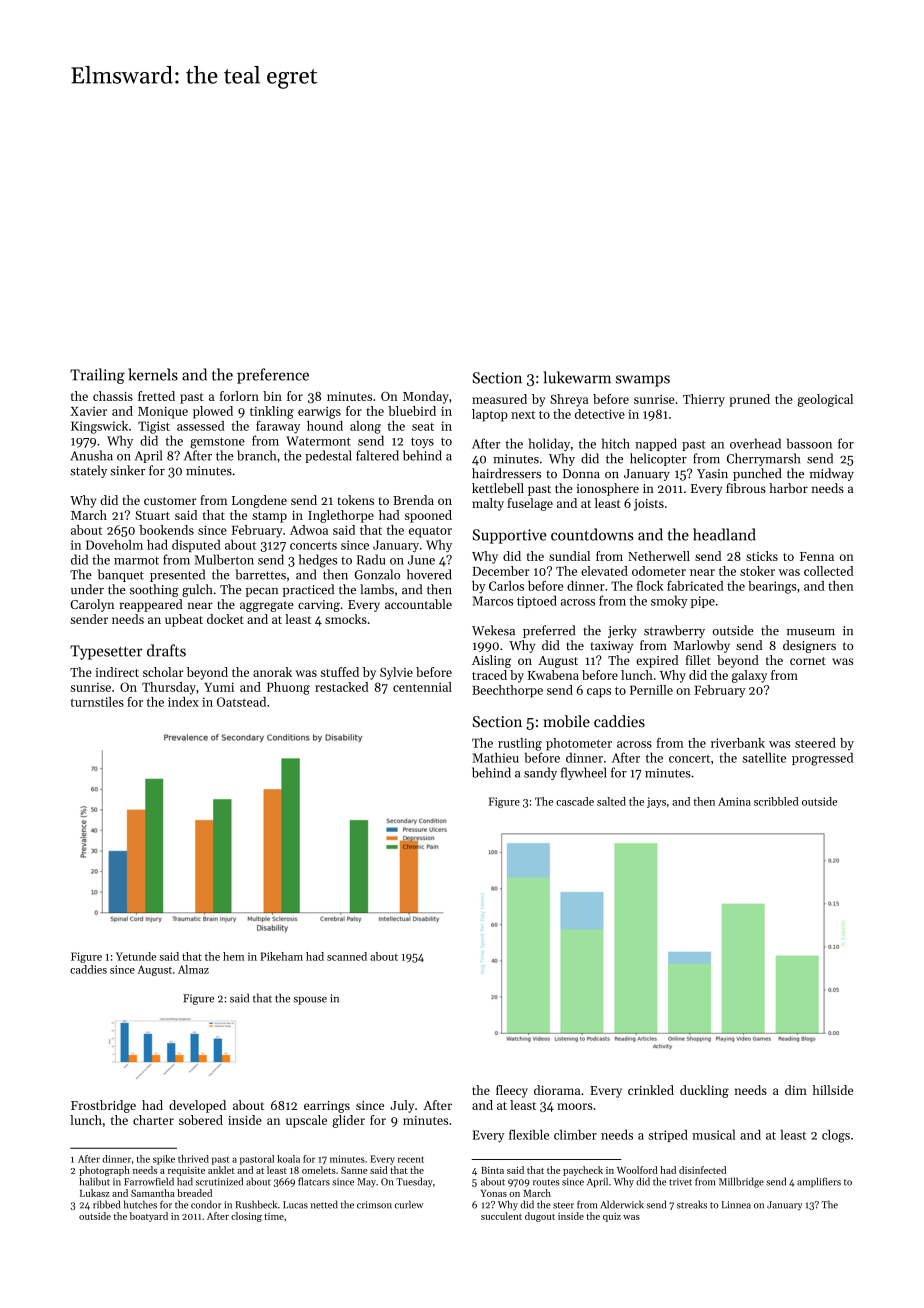 The image size is (924, 1308). I want to click on index, so click(183, 702).
